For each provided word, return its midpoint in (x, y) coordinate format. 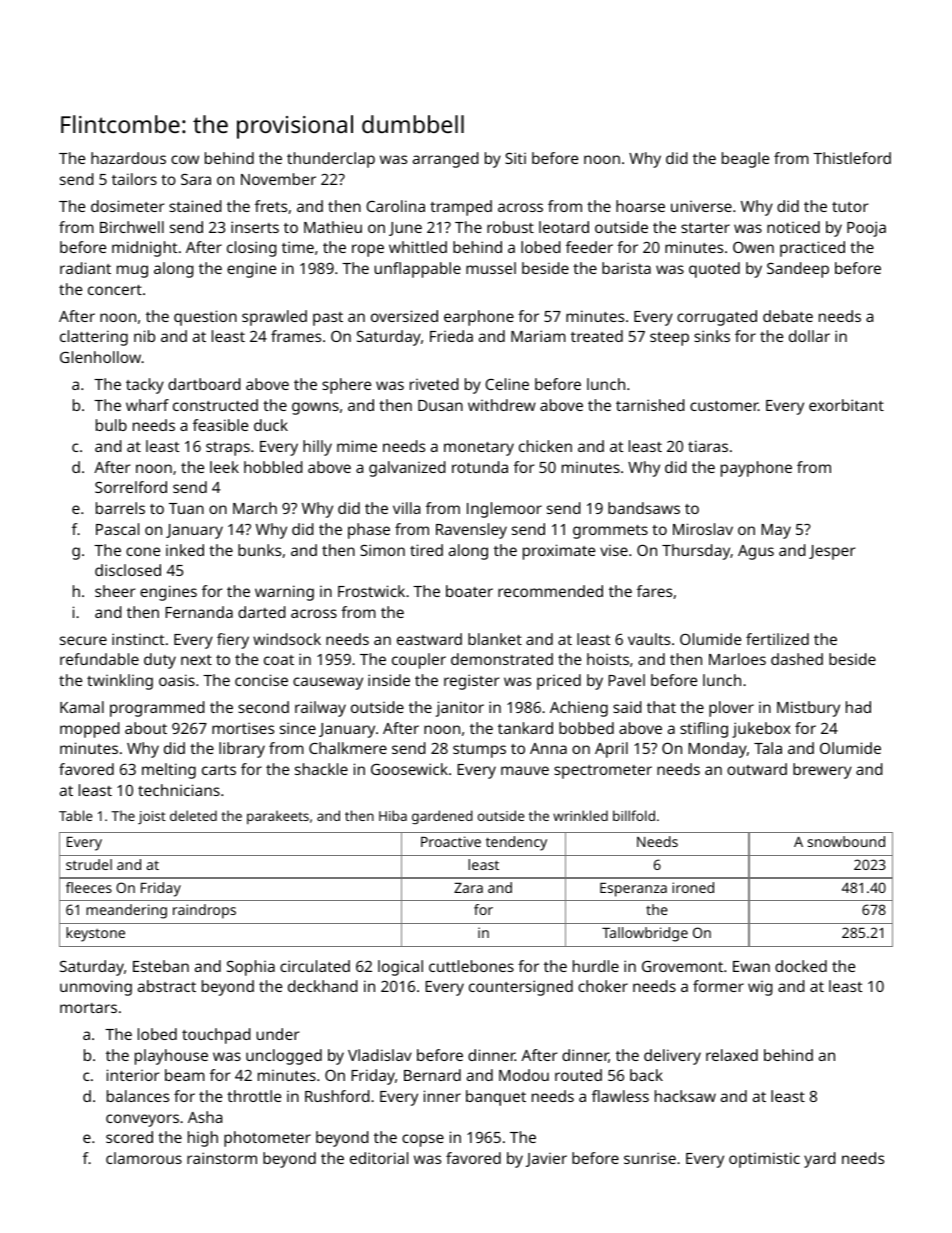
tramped (461, 208)
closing (252, 249)
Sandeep (798, 270)
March (255, 508)
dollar (809, 336)
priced (559, 682)
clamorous (144, 1158)
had (858, 707)
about (146, 728)
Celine (507, 384)
